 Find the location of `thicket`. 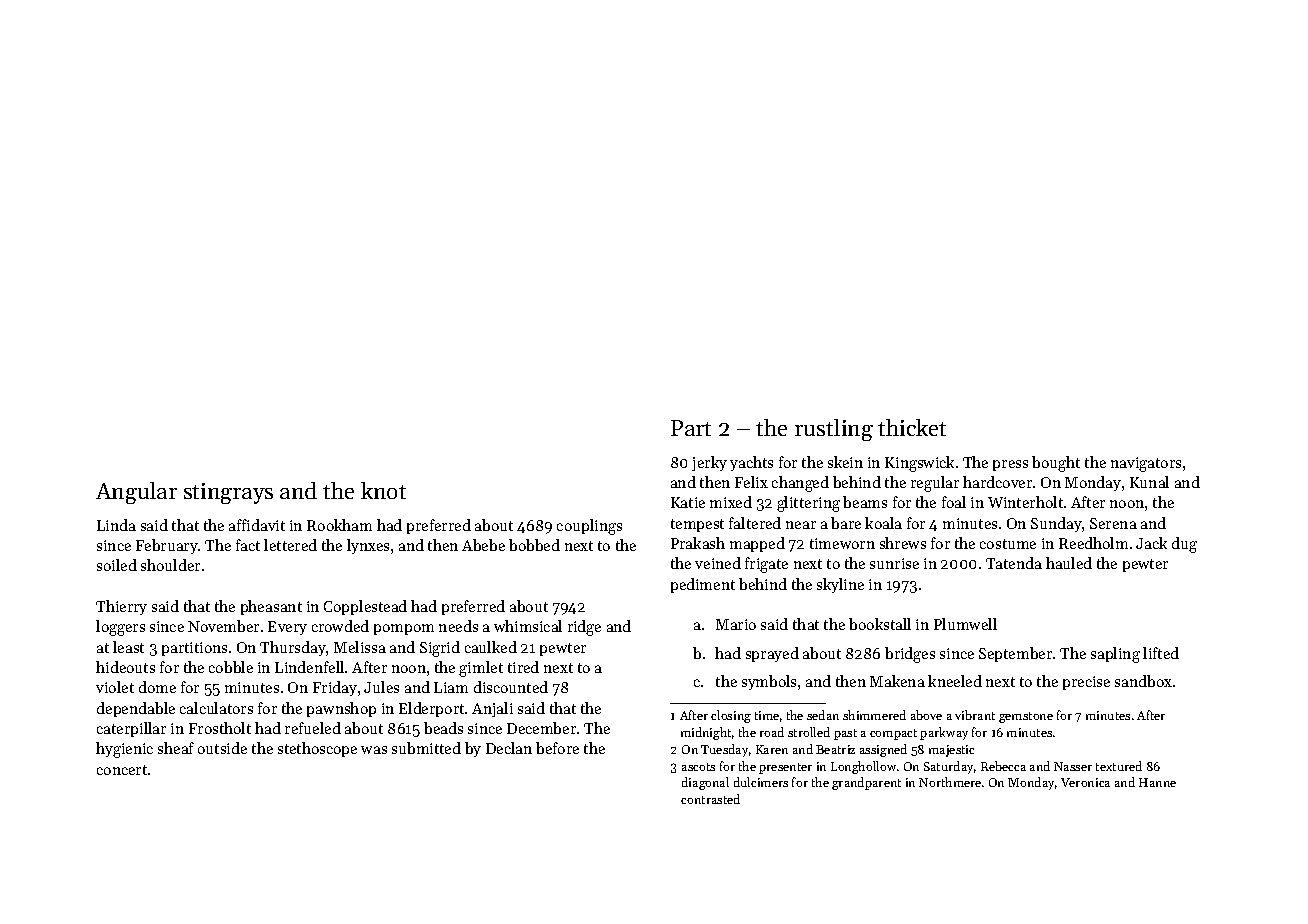

thicket is located at coordinates (912, 427).
